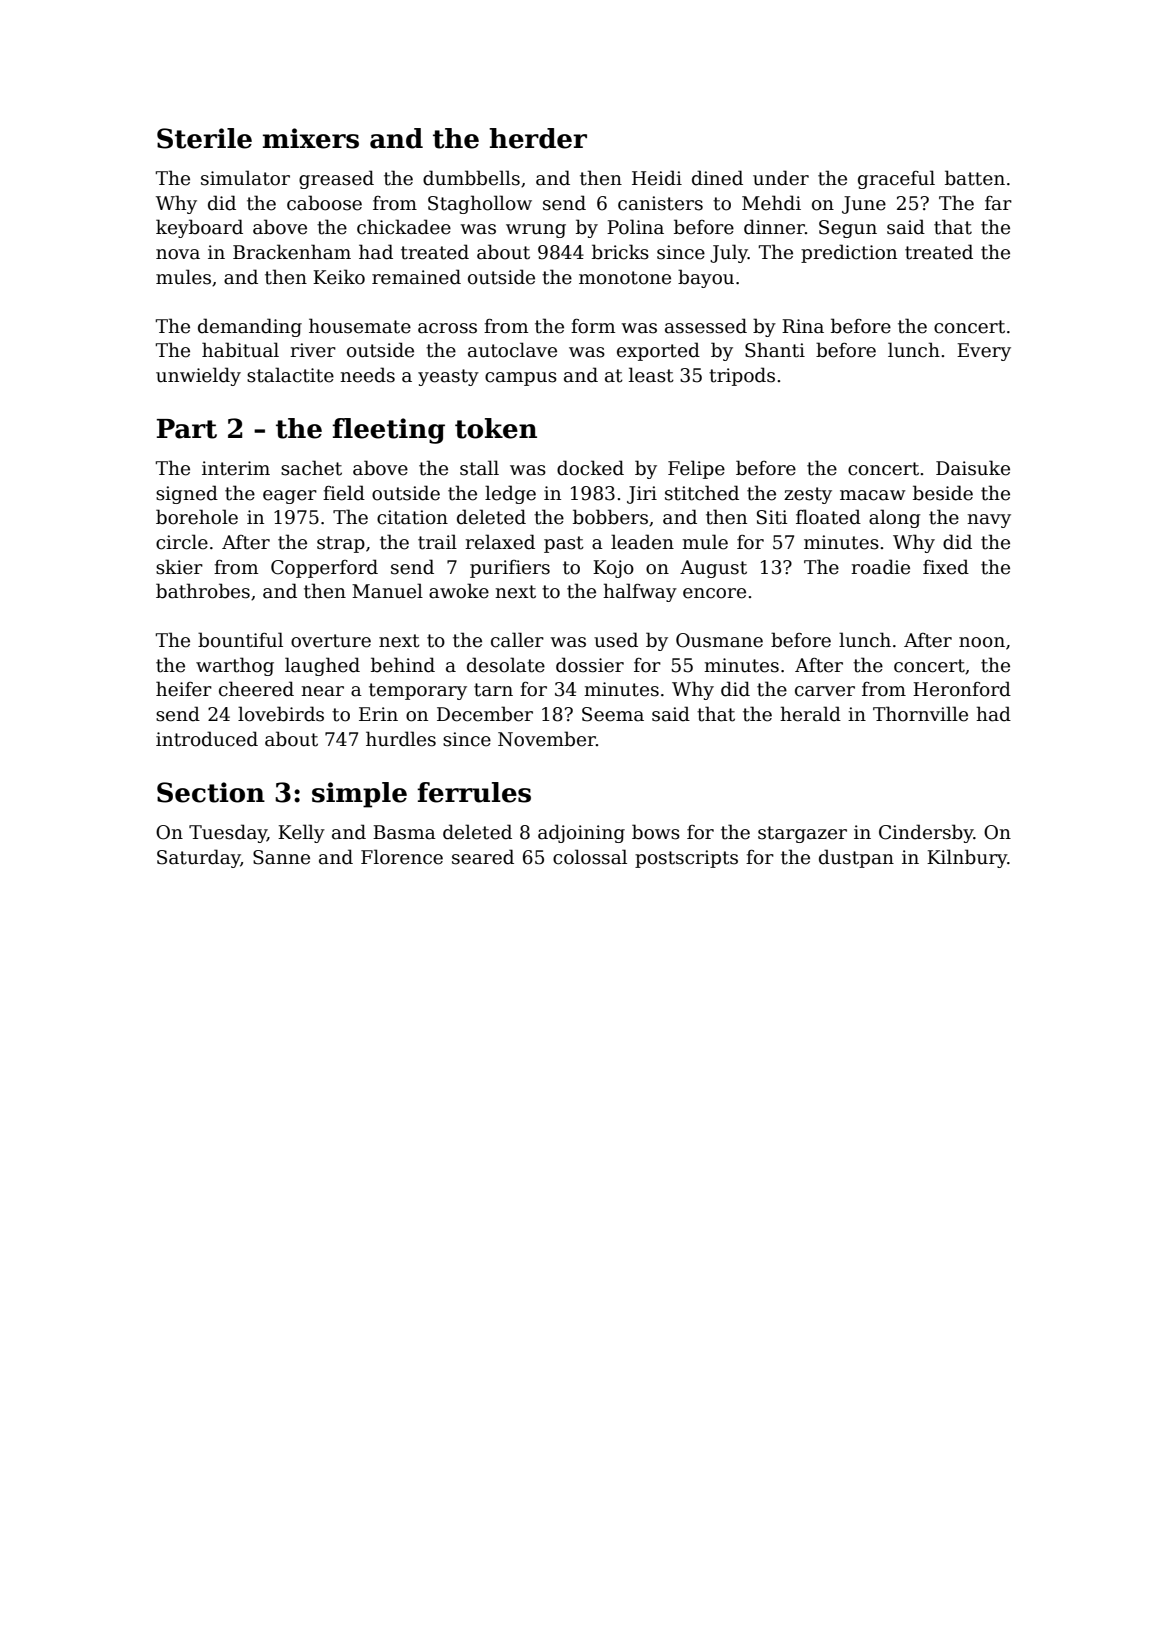 This screenshot has width=1167, height=1650. What do you see at coordinates (292, 252) in the screenshot?
I see `Brackenham` at bounding box center [292, 252].
